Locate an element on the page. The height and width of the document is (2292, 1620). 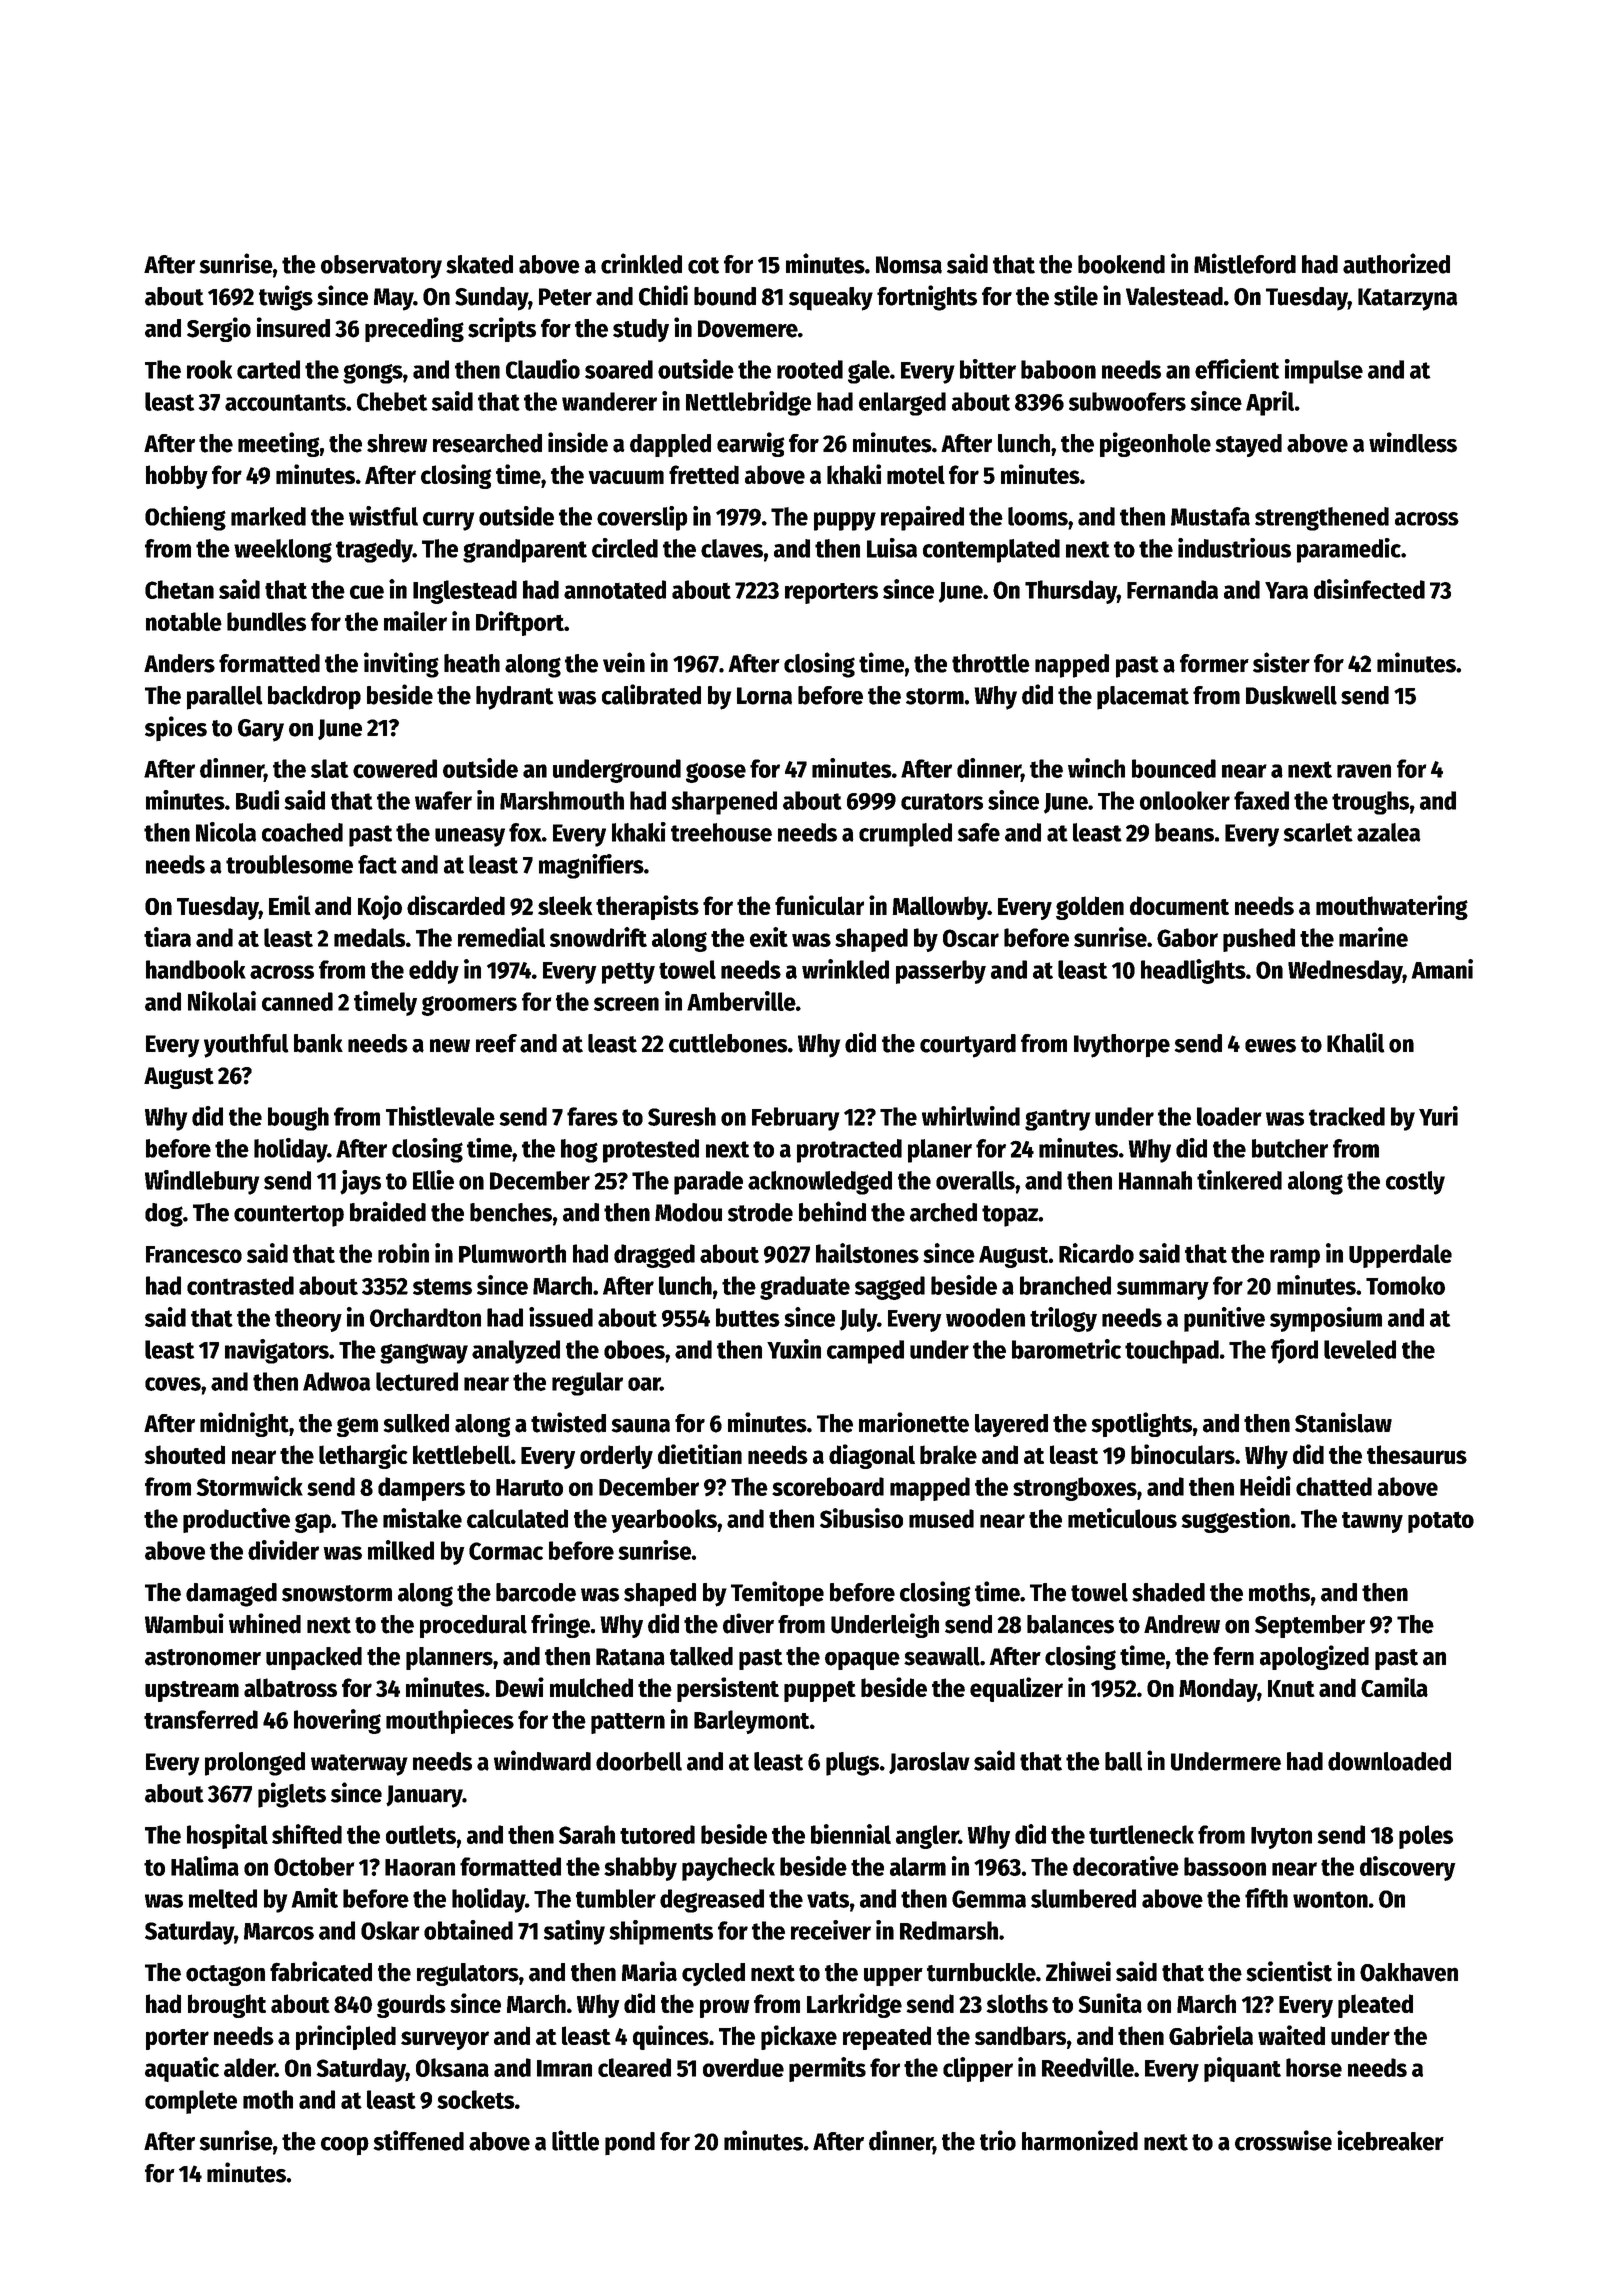
Gabriela is located at coordinates (1211, 2035).
